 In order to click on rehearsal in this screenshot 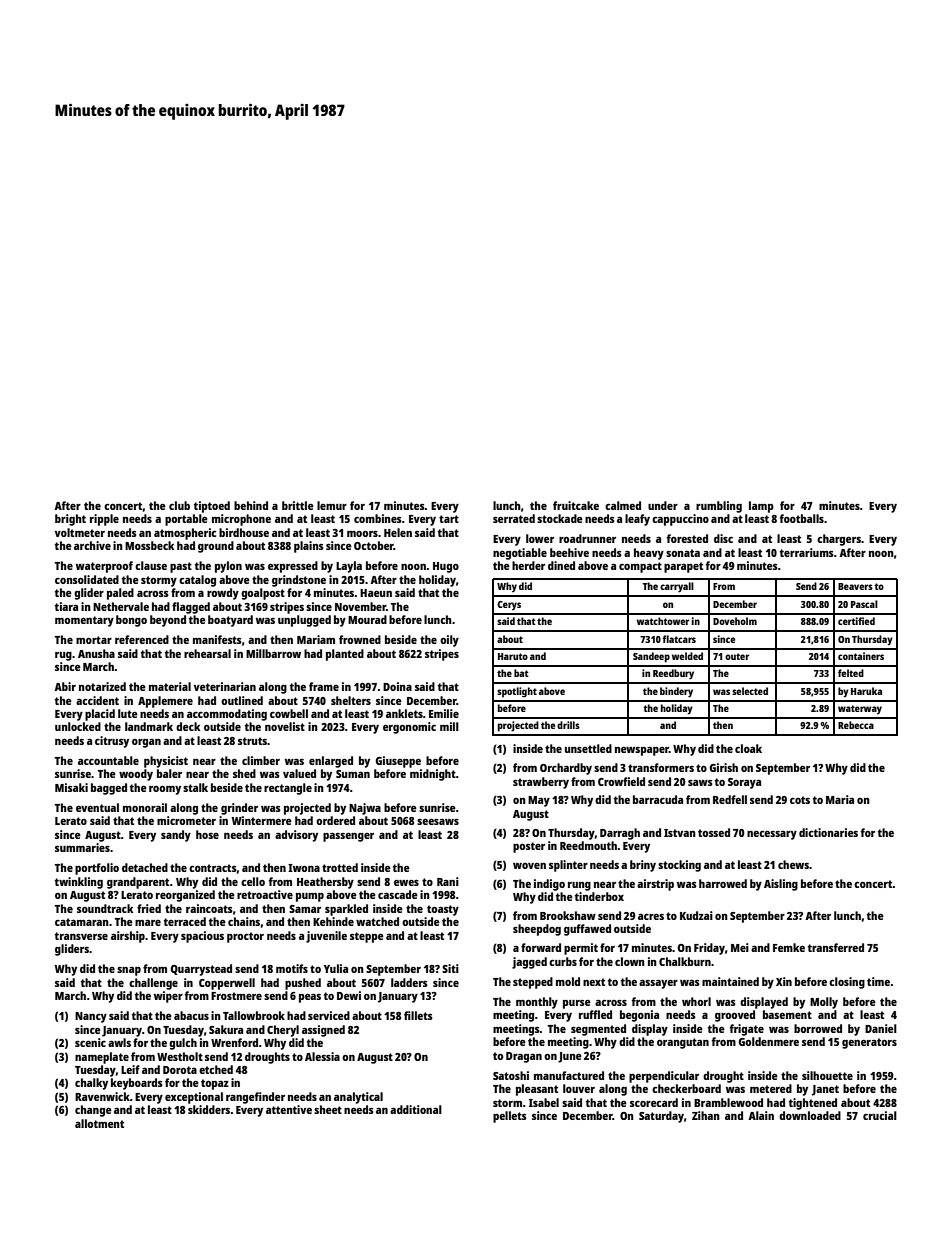, I will do `click(207, 653)`.
